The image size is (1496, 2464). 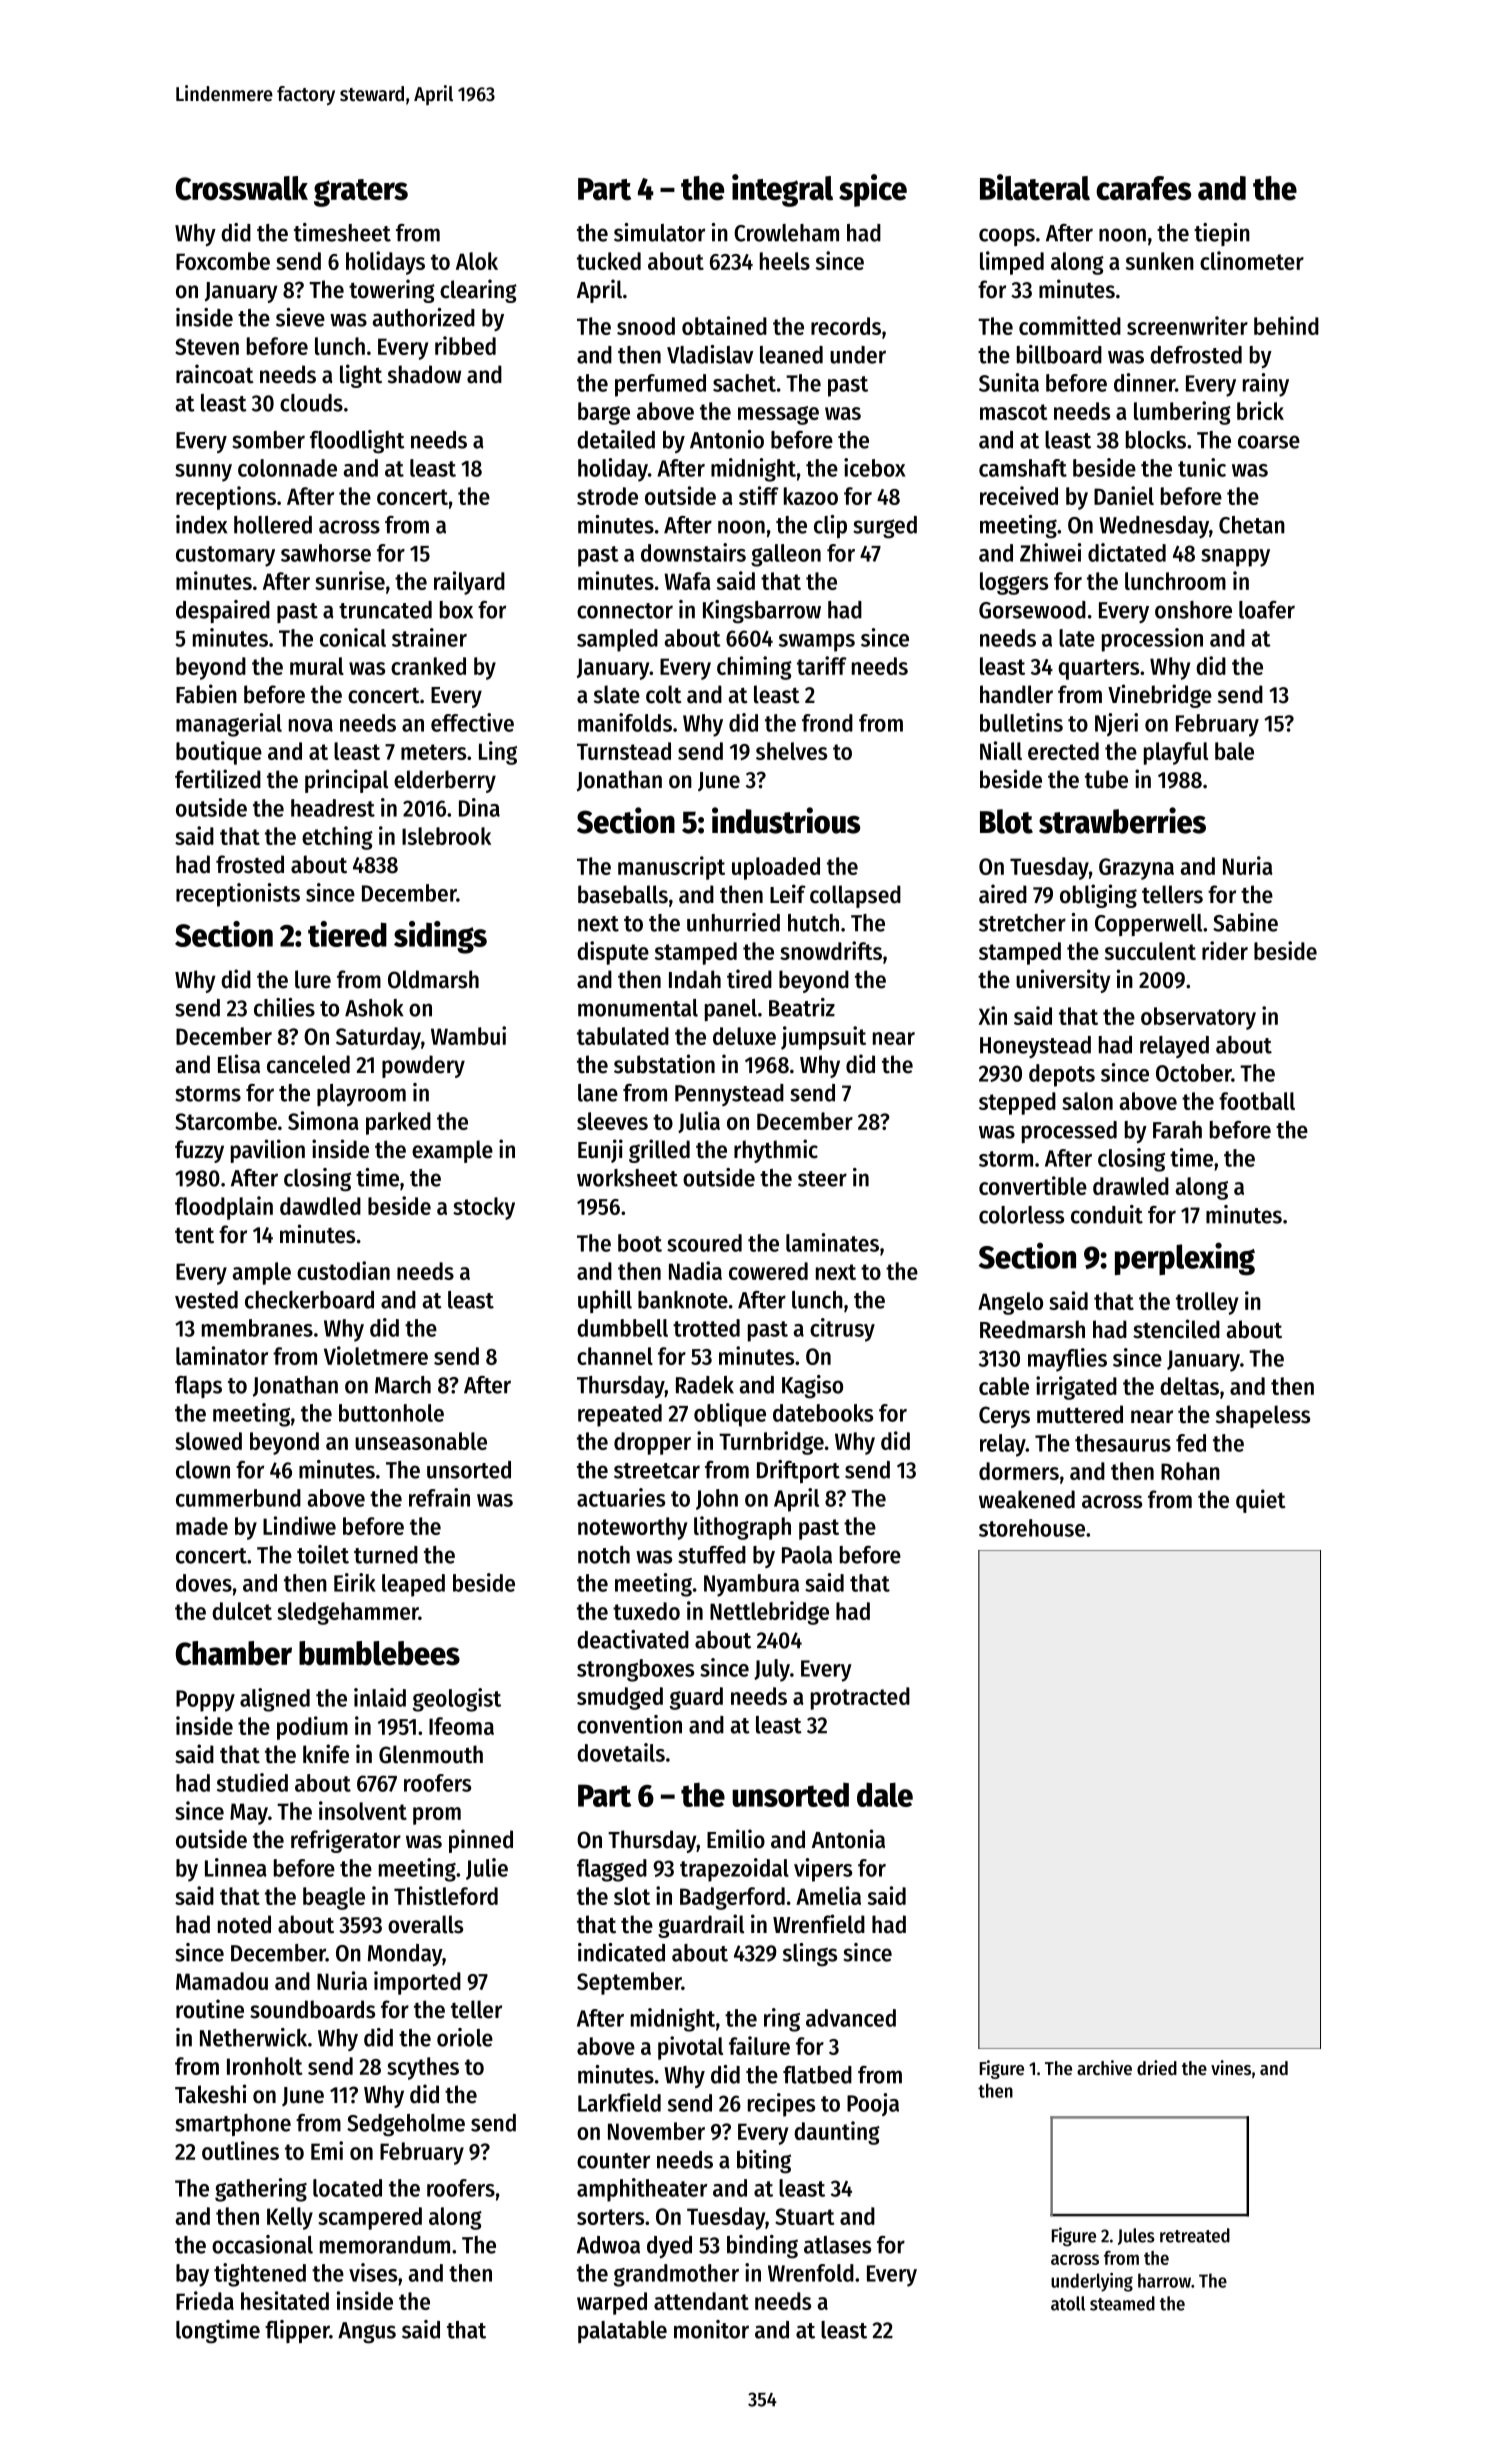 What do you see at coordinates (1104, 2068) in the screenshot?
I see `archive` at bounding box center [1104, 2068].
